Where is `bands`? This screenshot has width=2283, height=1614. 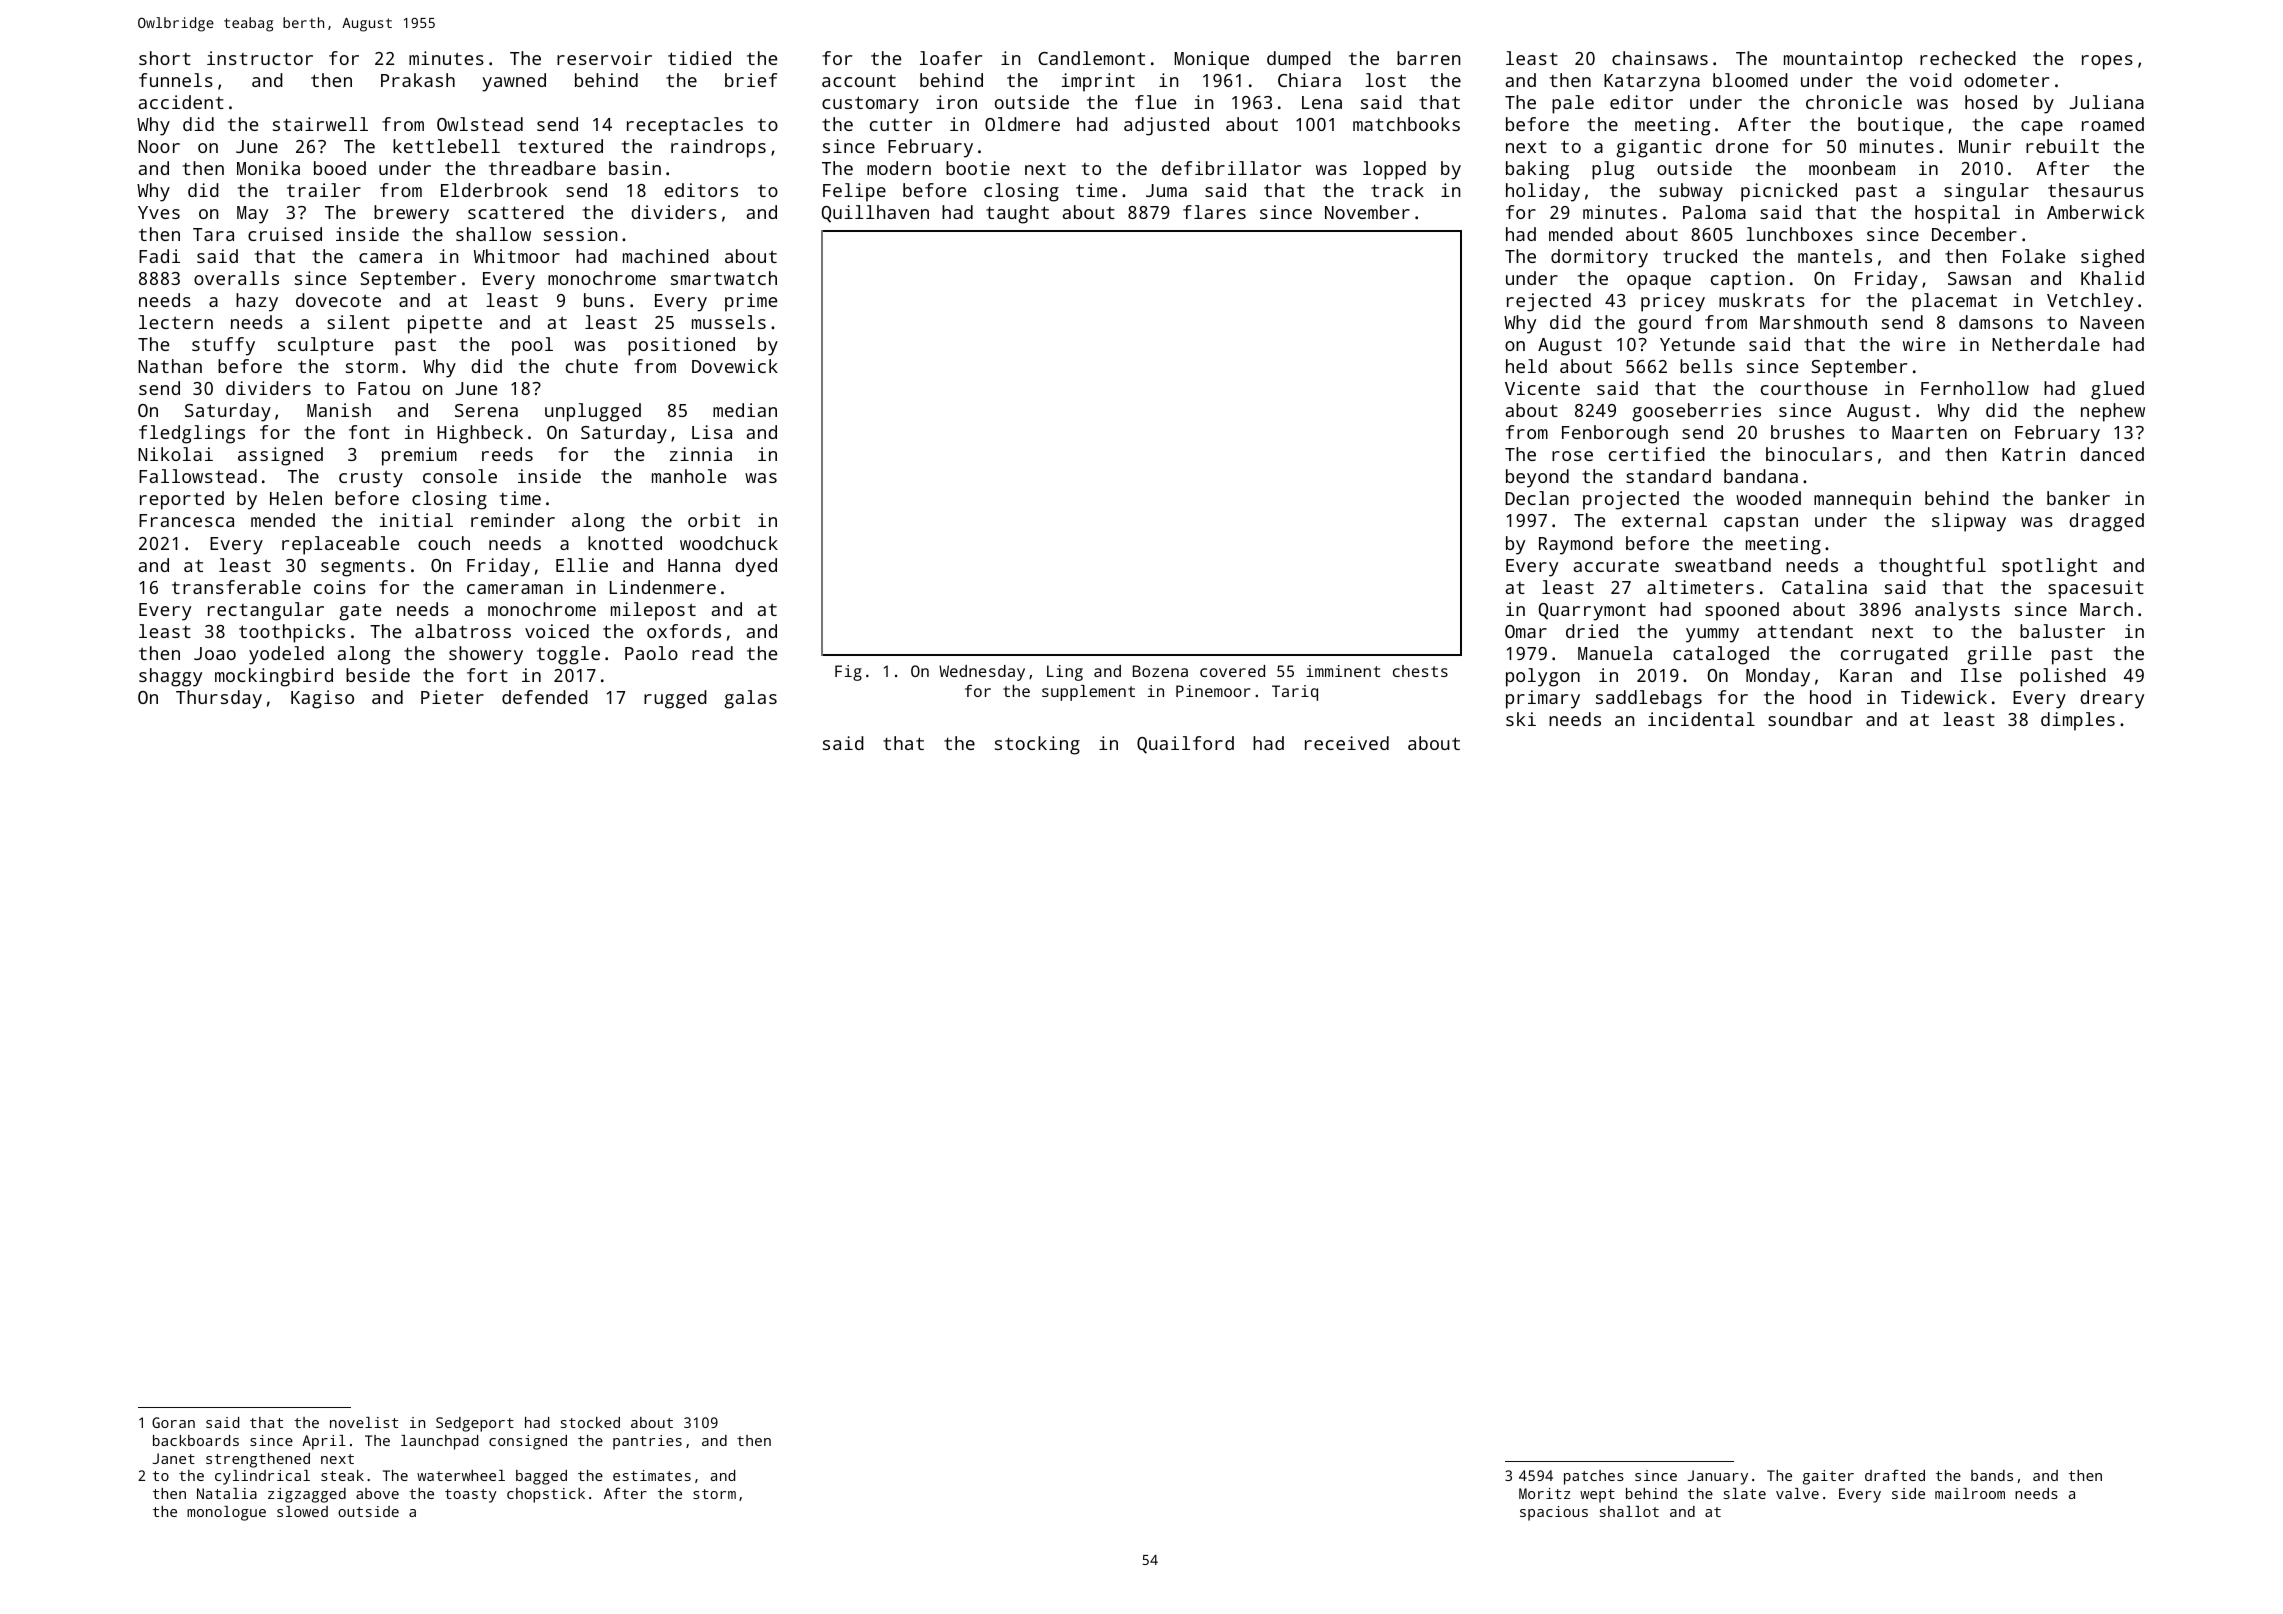
bands is located at coordinates (1992, 1475).
